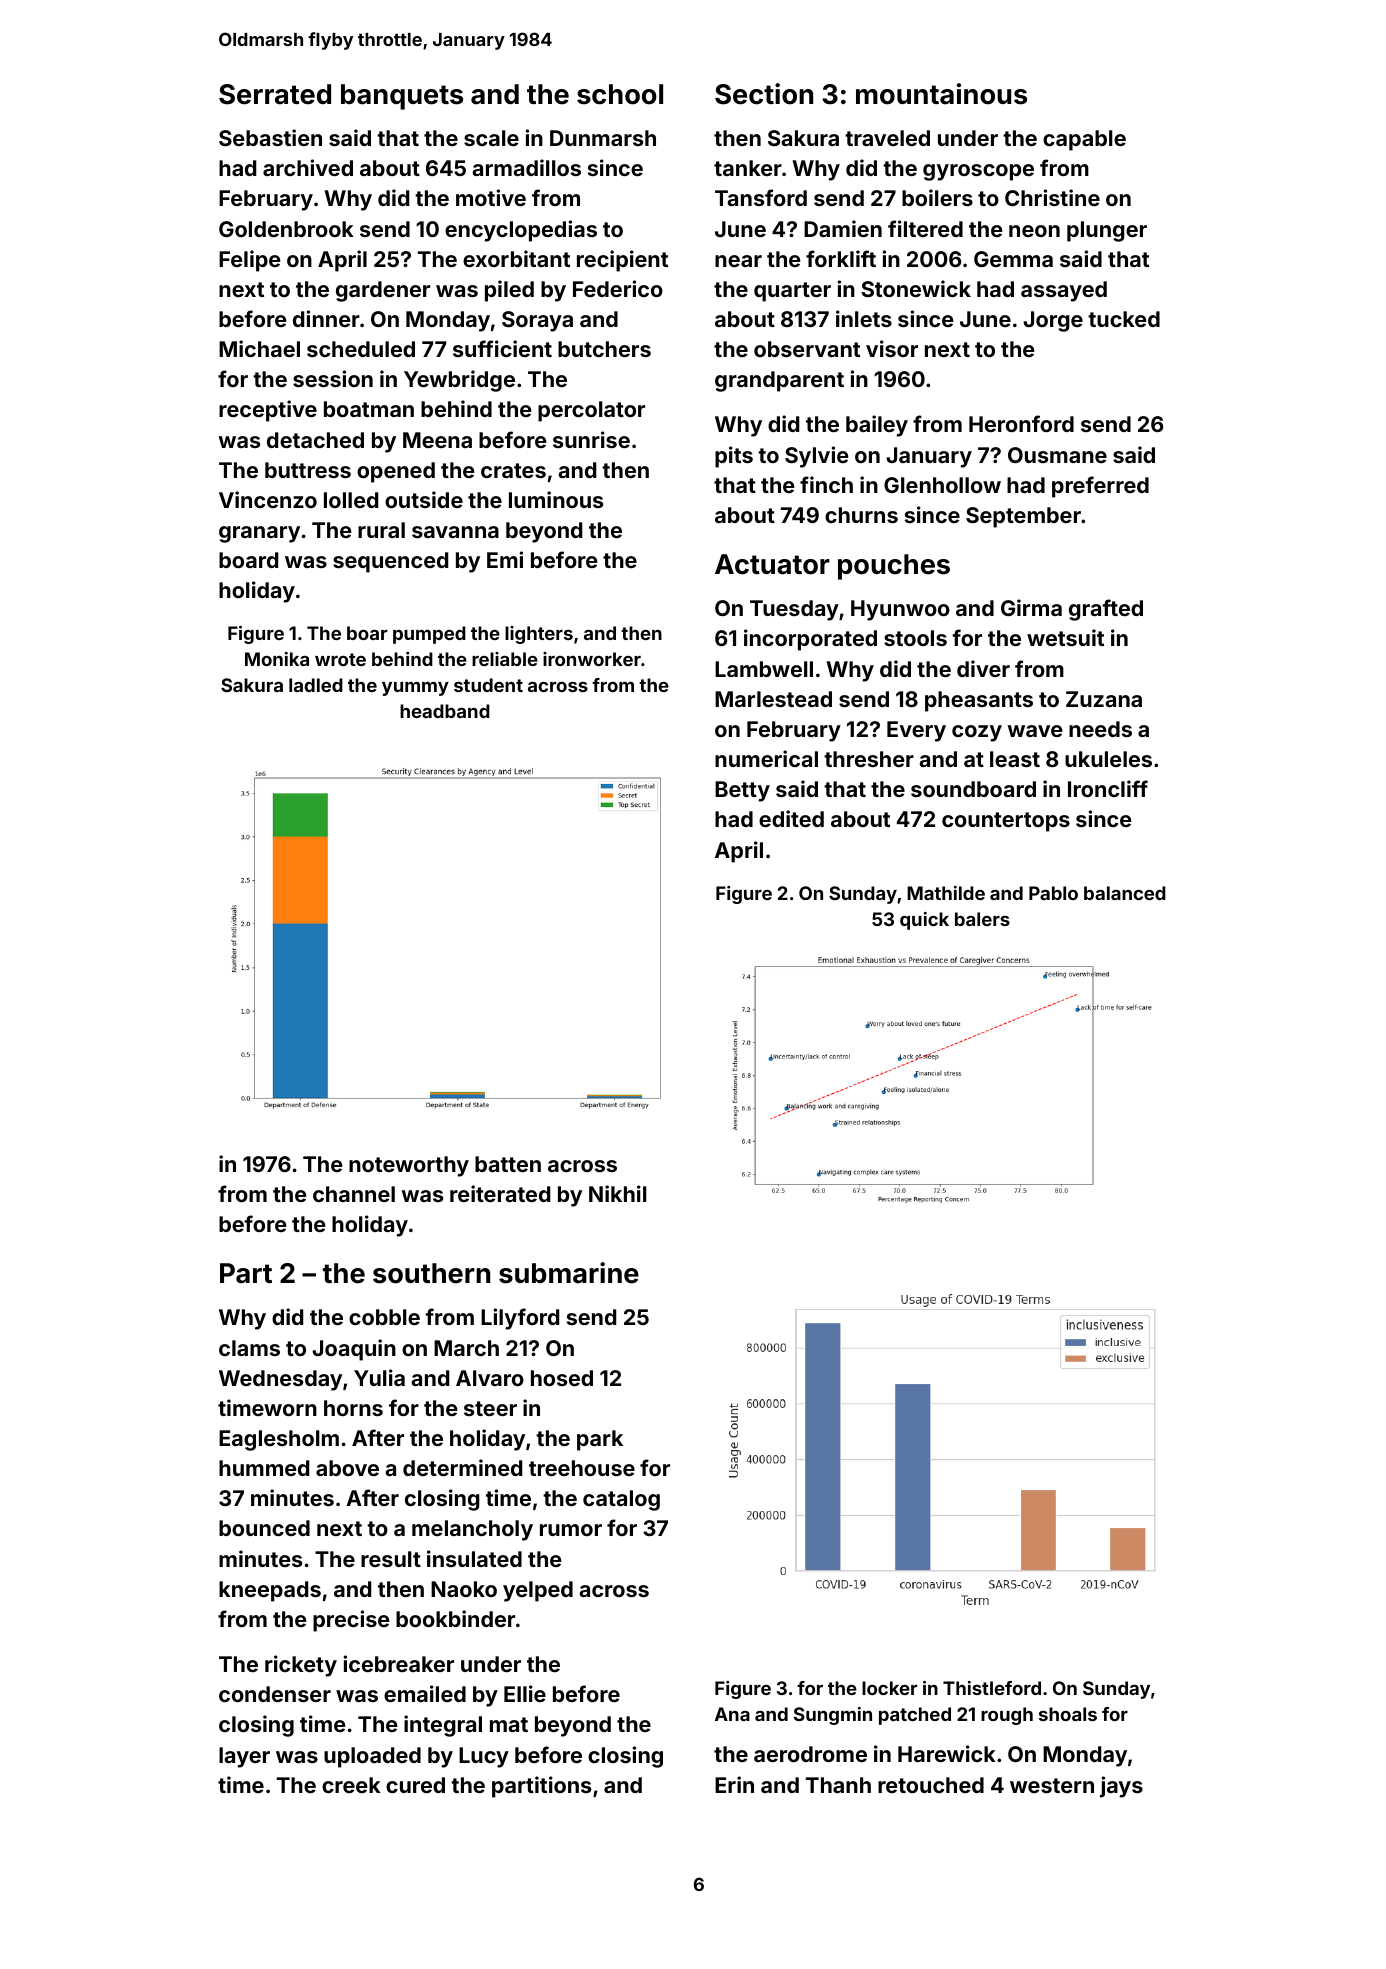 Image resolution: width=1386 pixels, height=1969 pixels. Describe the element at coordinates (259, 348) in the screenshot. I see `Michael` at that location.
